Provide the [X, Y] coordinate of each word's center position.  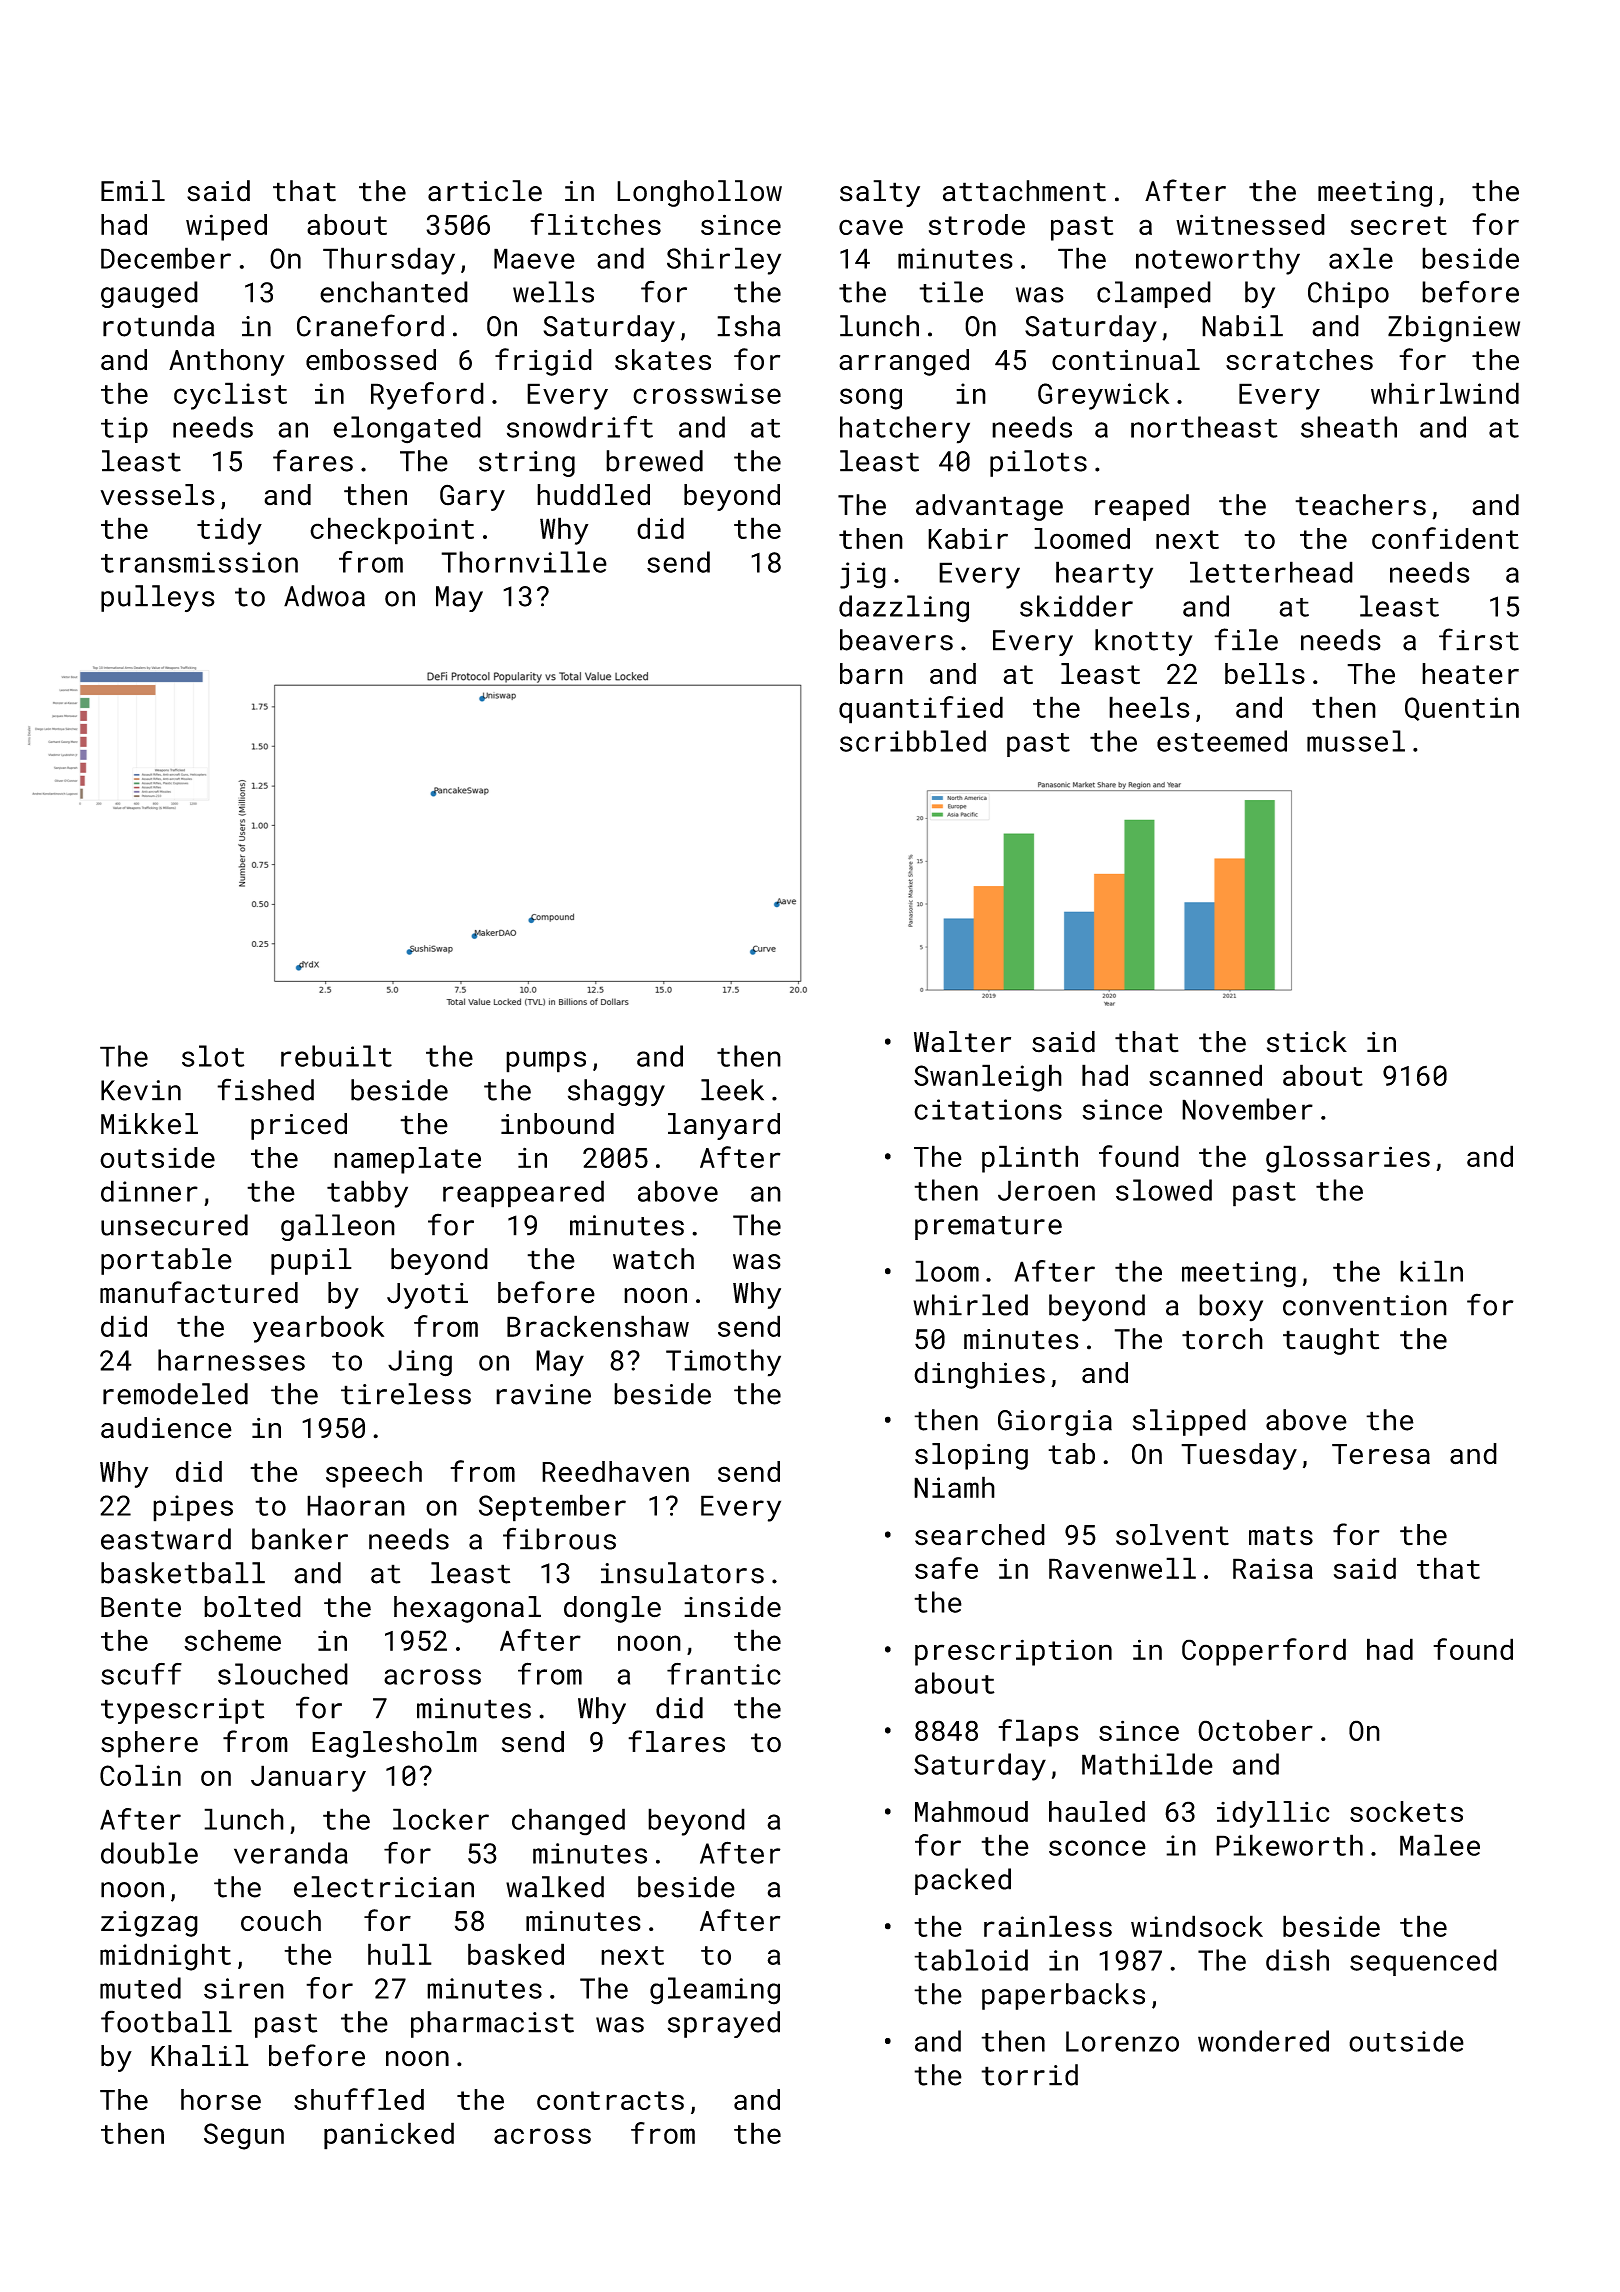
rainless [1048, 1926]
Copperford [1264, 1652]
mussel [1356, 741]
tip [124, 430]
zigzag [149, 1924]
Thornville [524, 562]
